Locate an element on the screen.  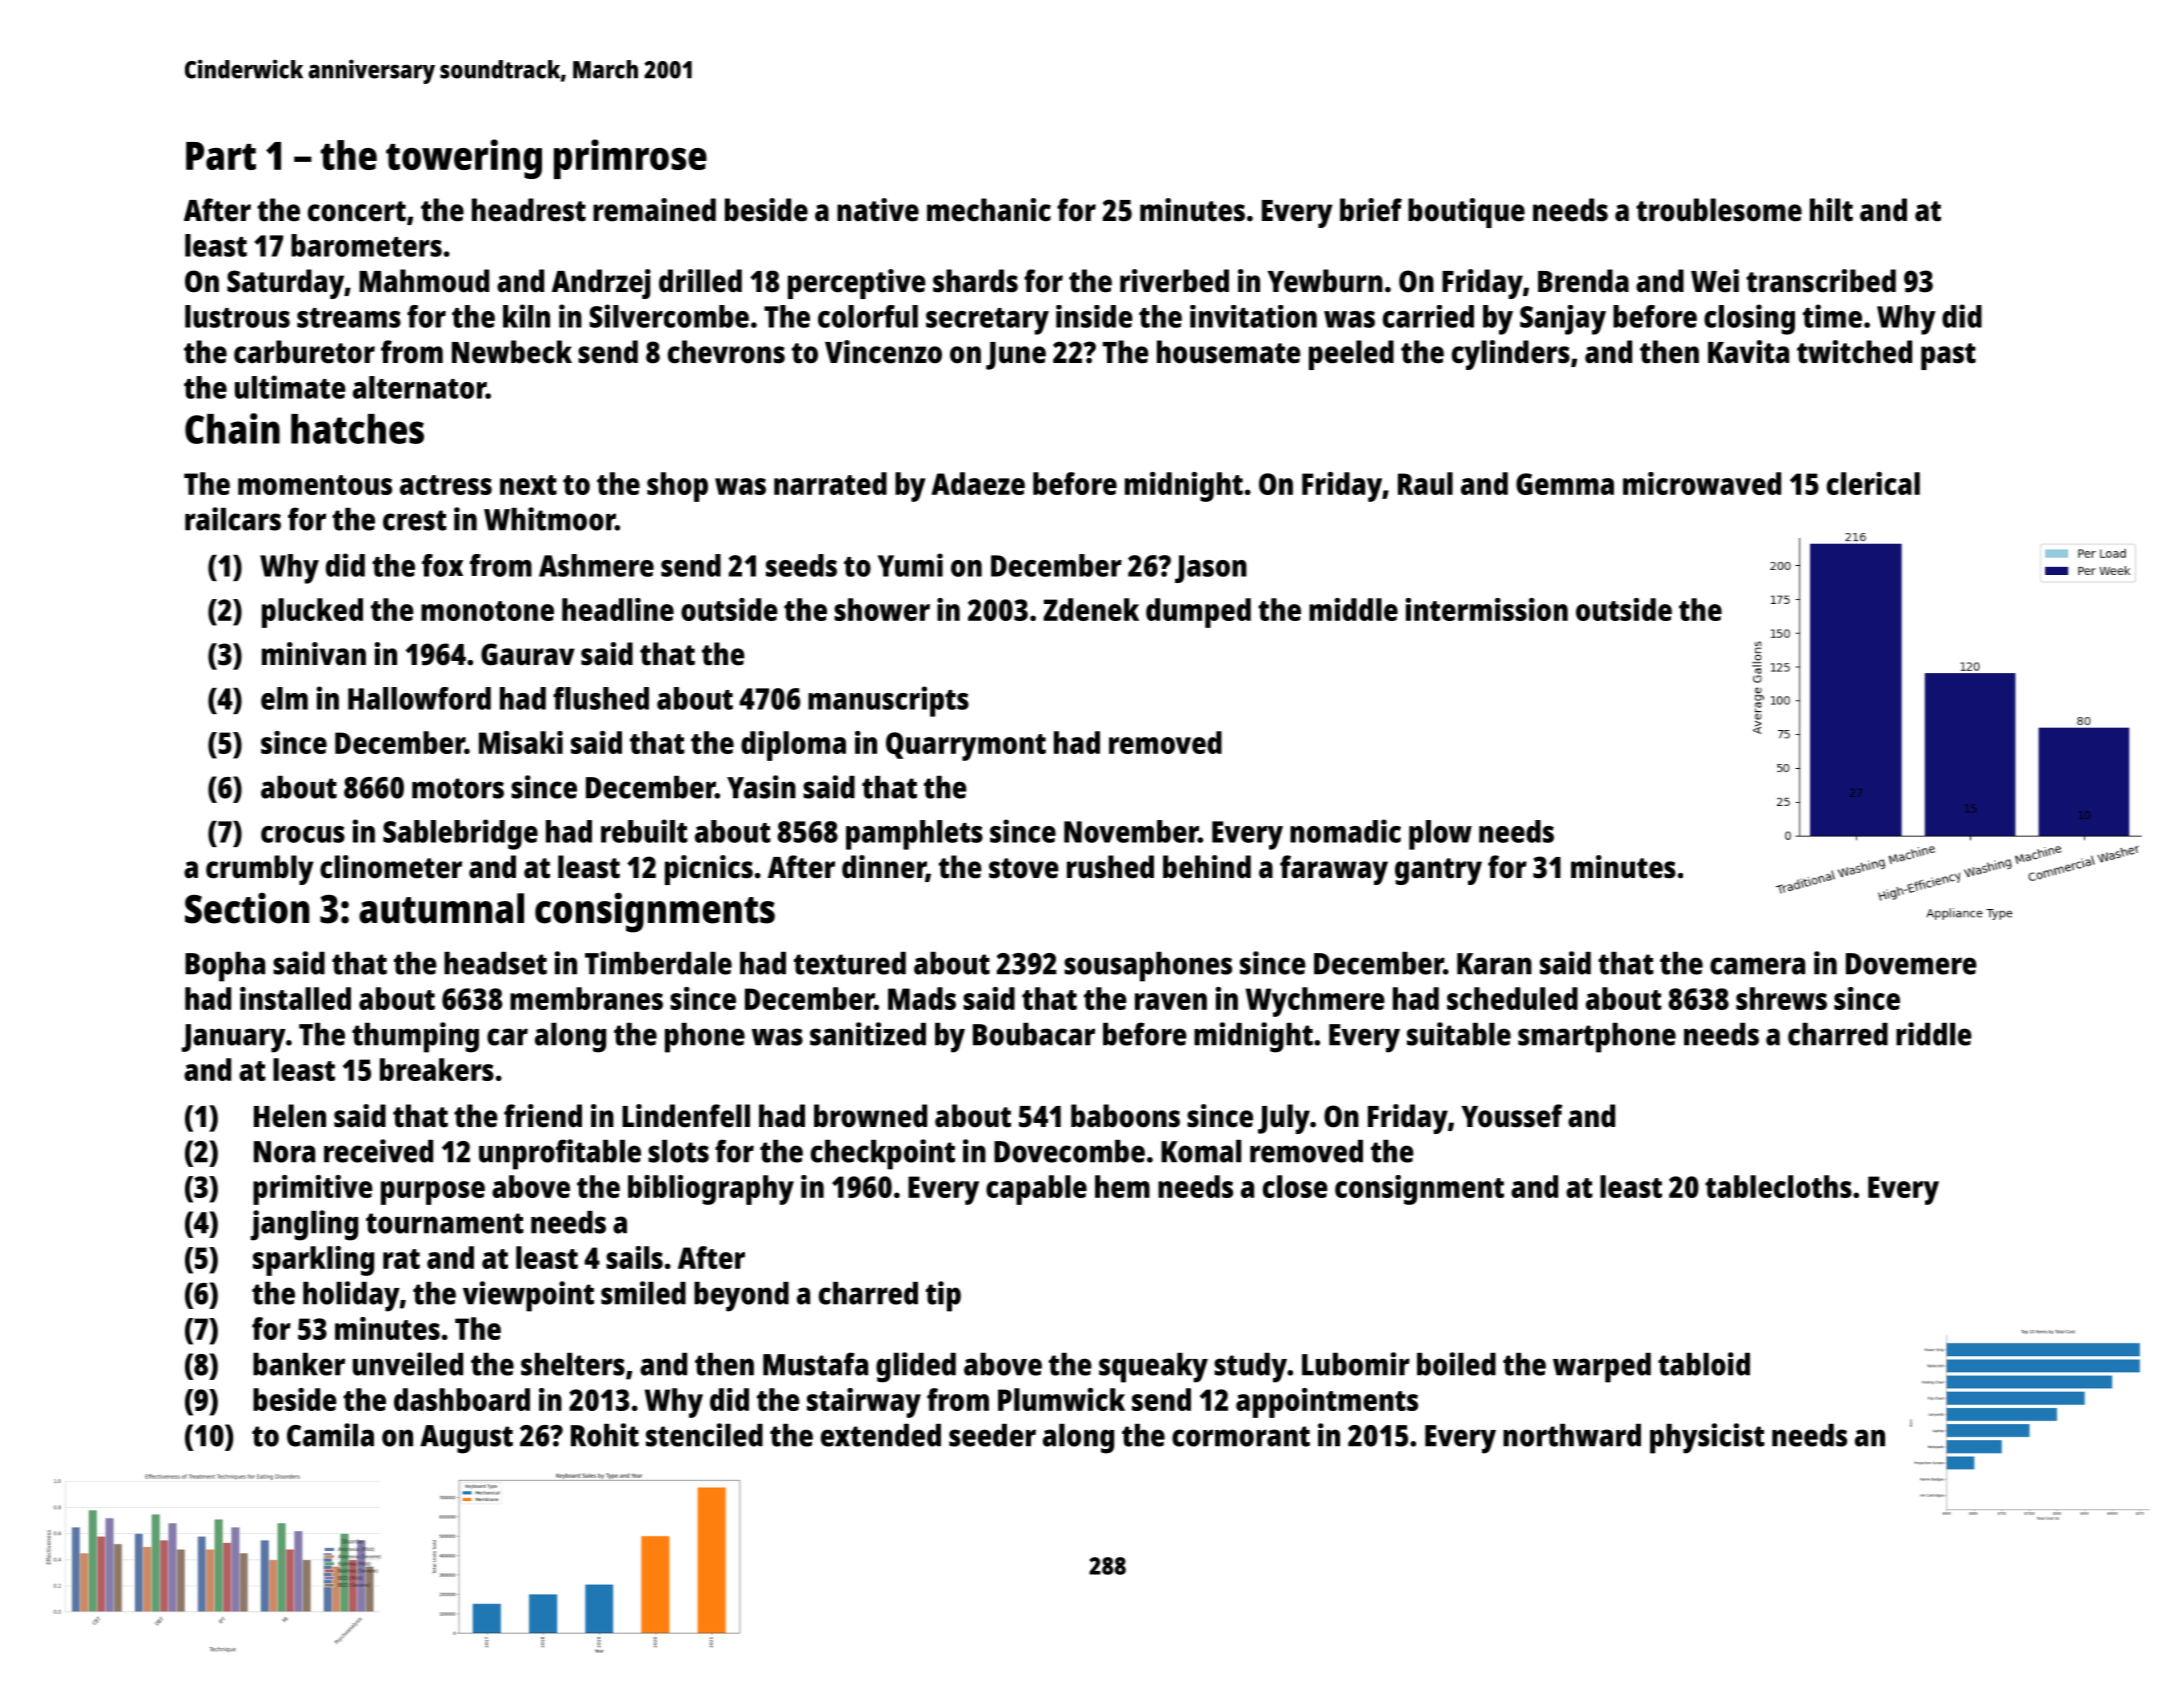
microwaved is located at coordinates (1702, 483).
